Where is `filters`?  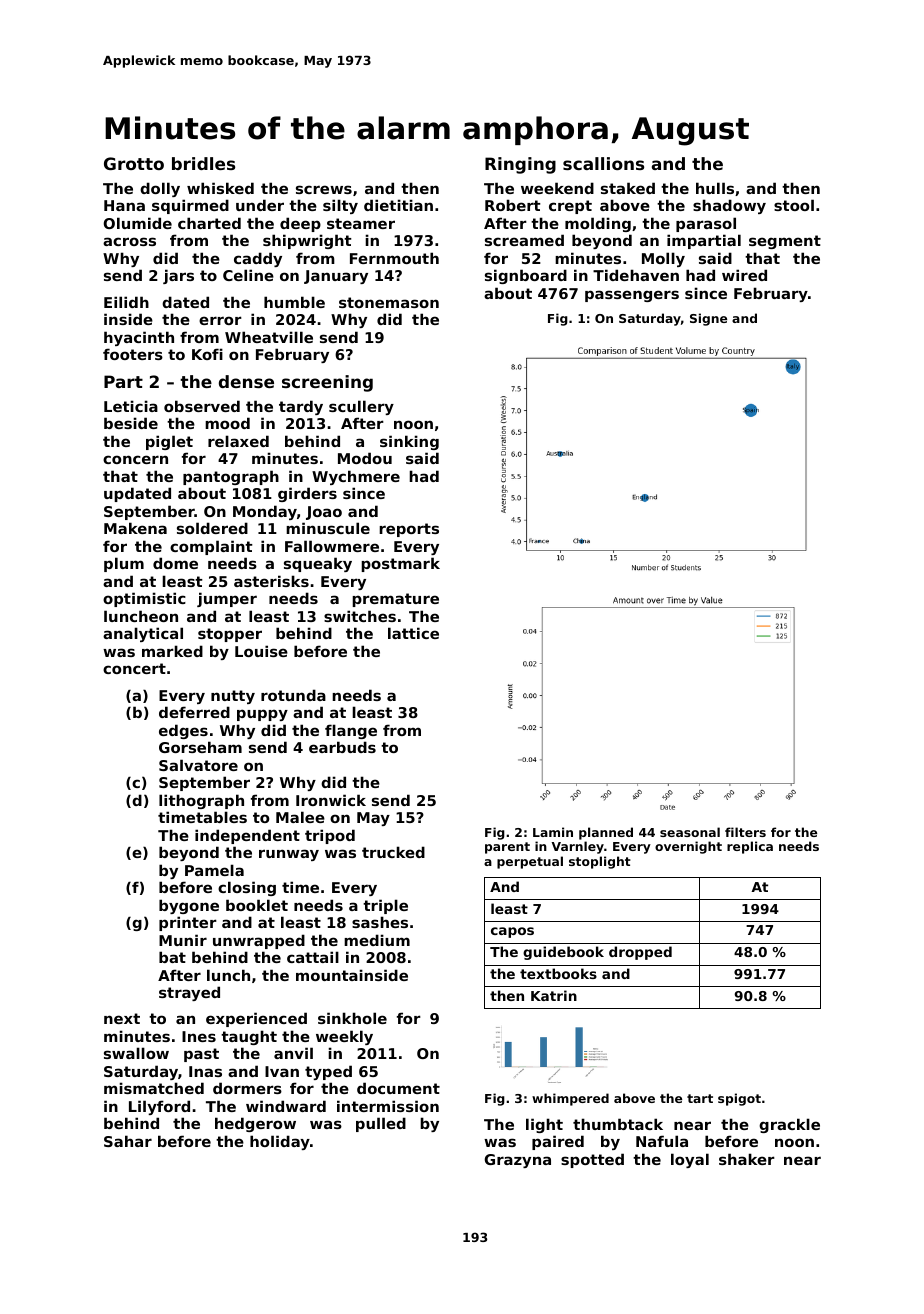 filters is located at coordinates (745, 832).
